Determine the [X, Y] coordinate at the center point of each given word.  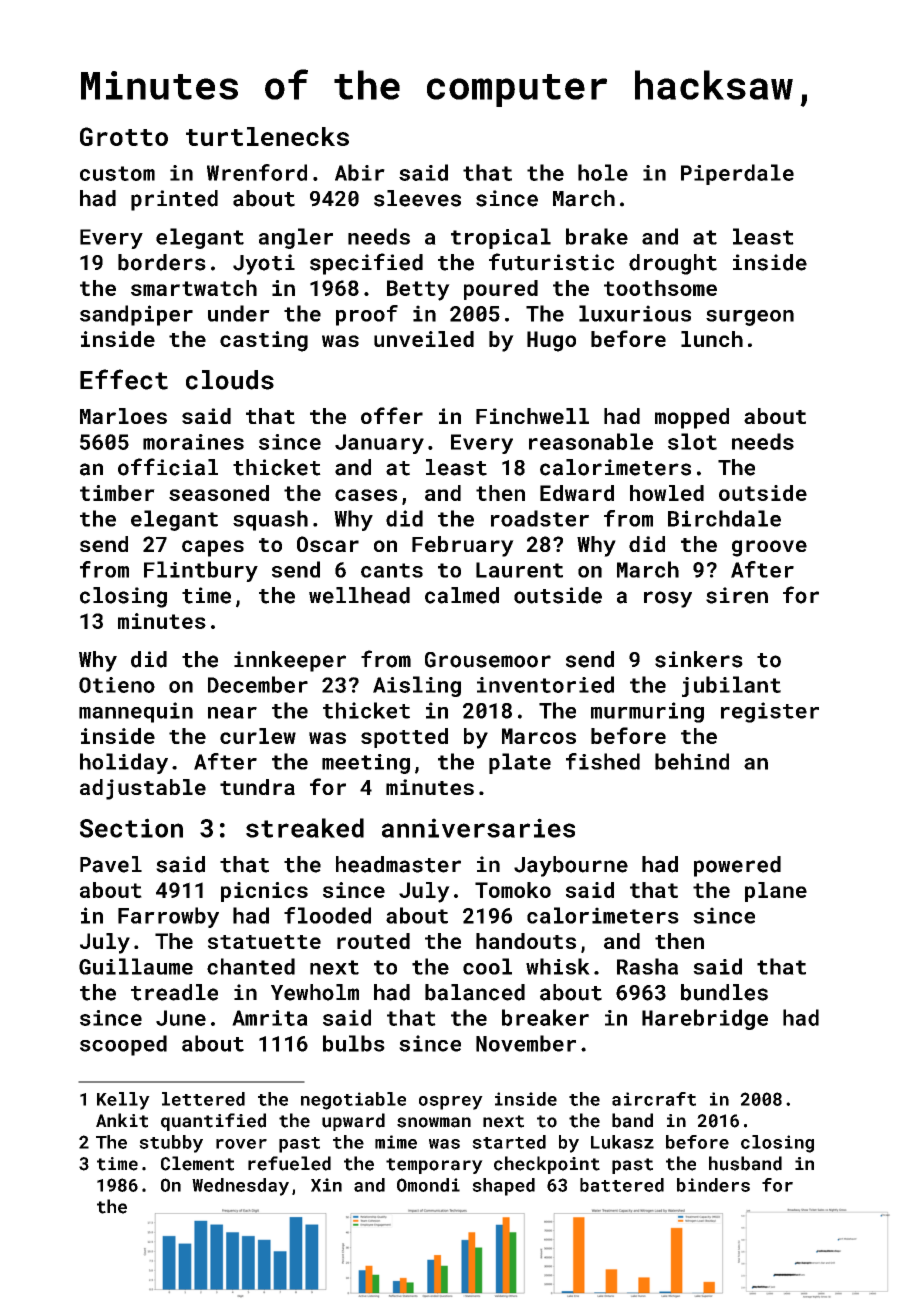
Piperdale [737, 174]
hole [603, 172]
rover [241, 1144]
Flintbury [201, 571]
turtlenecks [267, 136]
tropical [501, 238]
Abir [360, 172]
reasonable [591, 441]
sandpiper [136, 315]
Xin [326, 1185]
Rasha [647, 966]
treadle [174, 992]
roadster [540, 518]
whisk [558, 966]
